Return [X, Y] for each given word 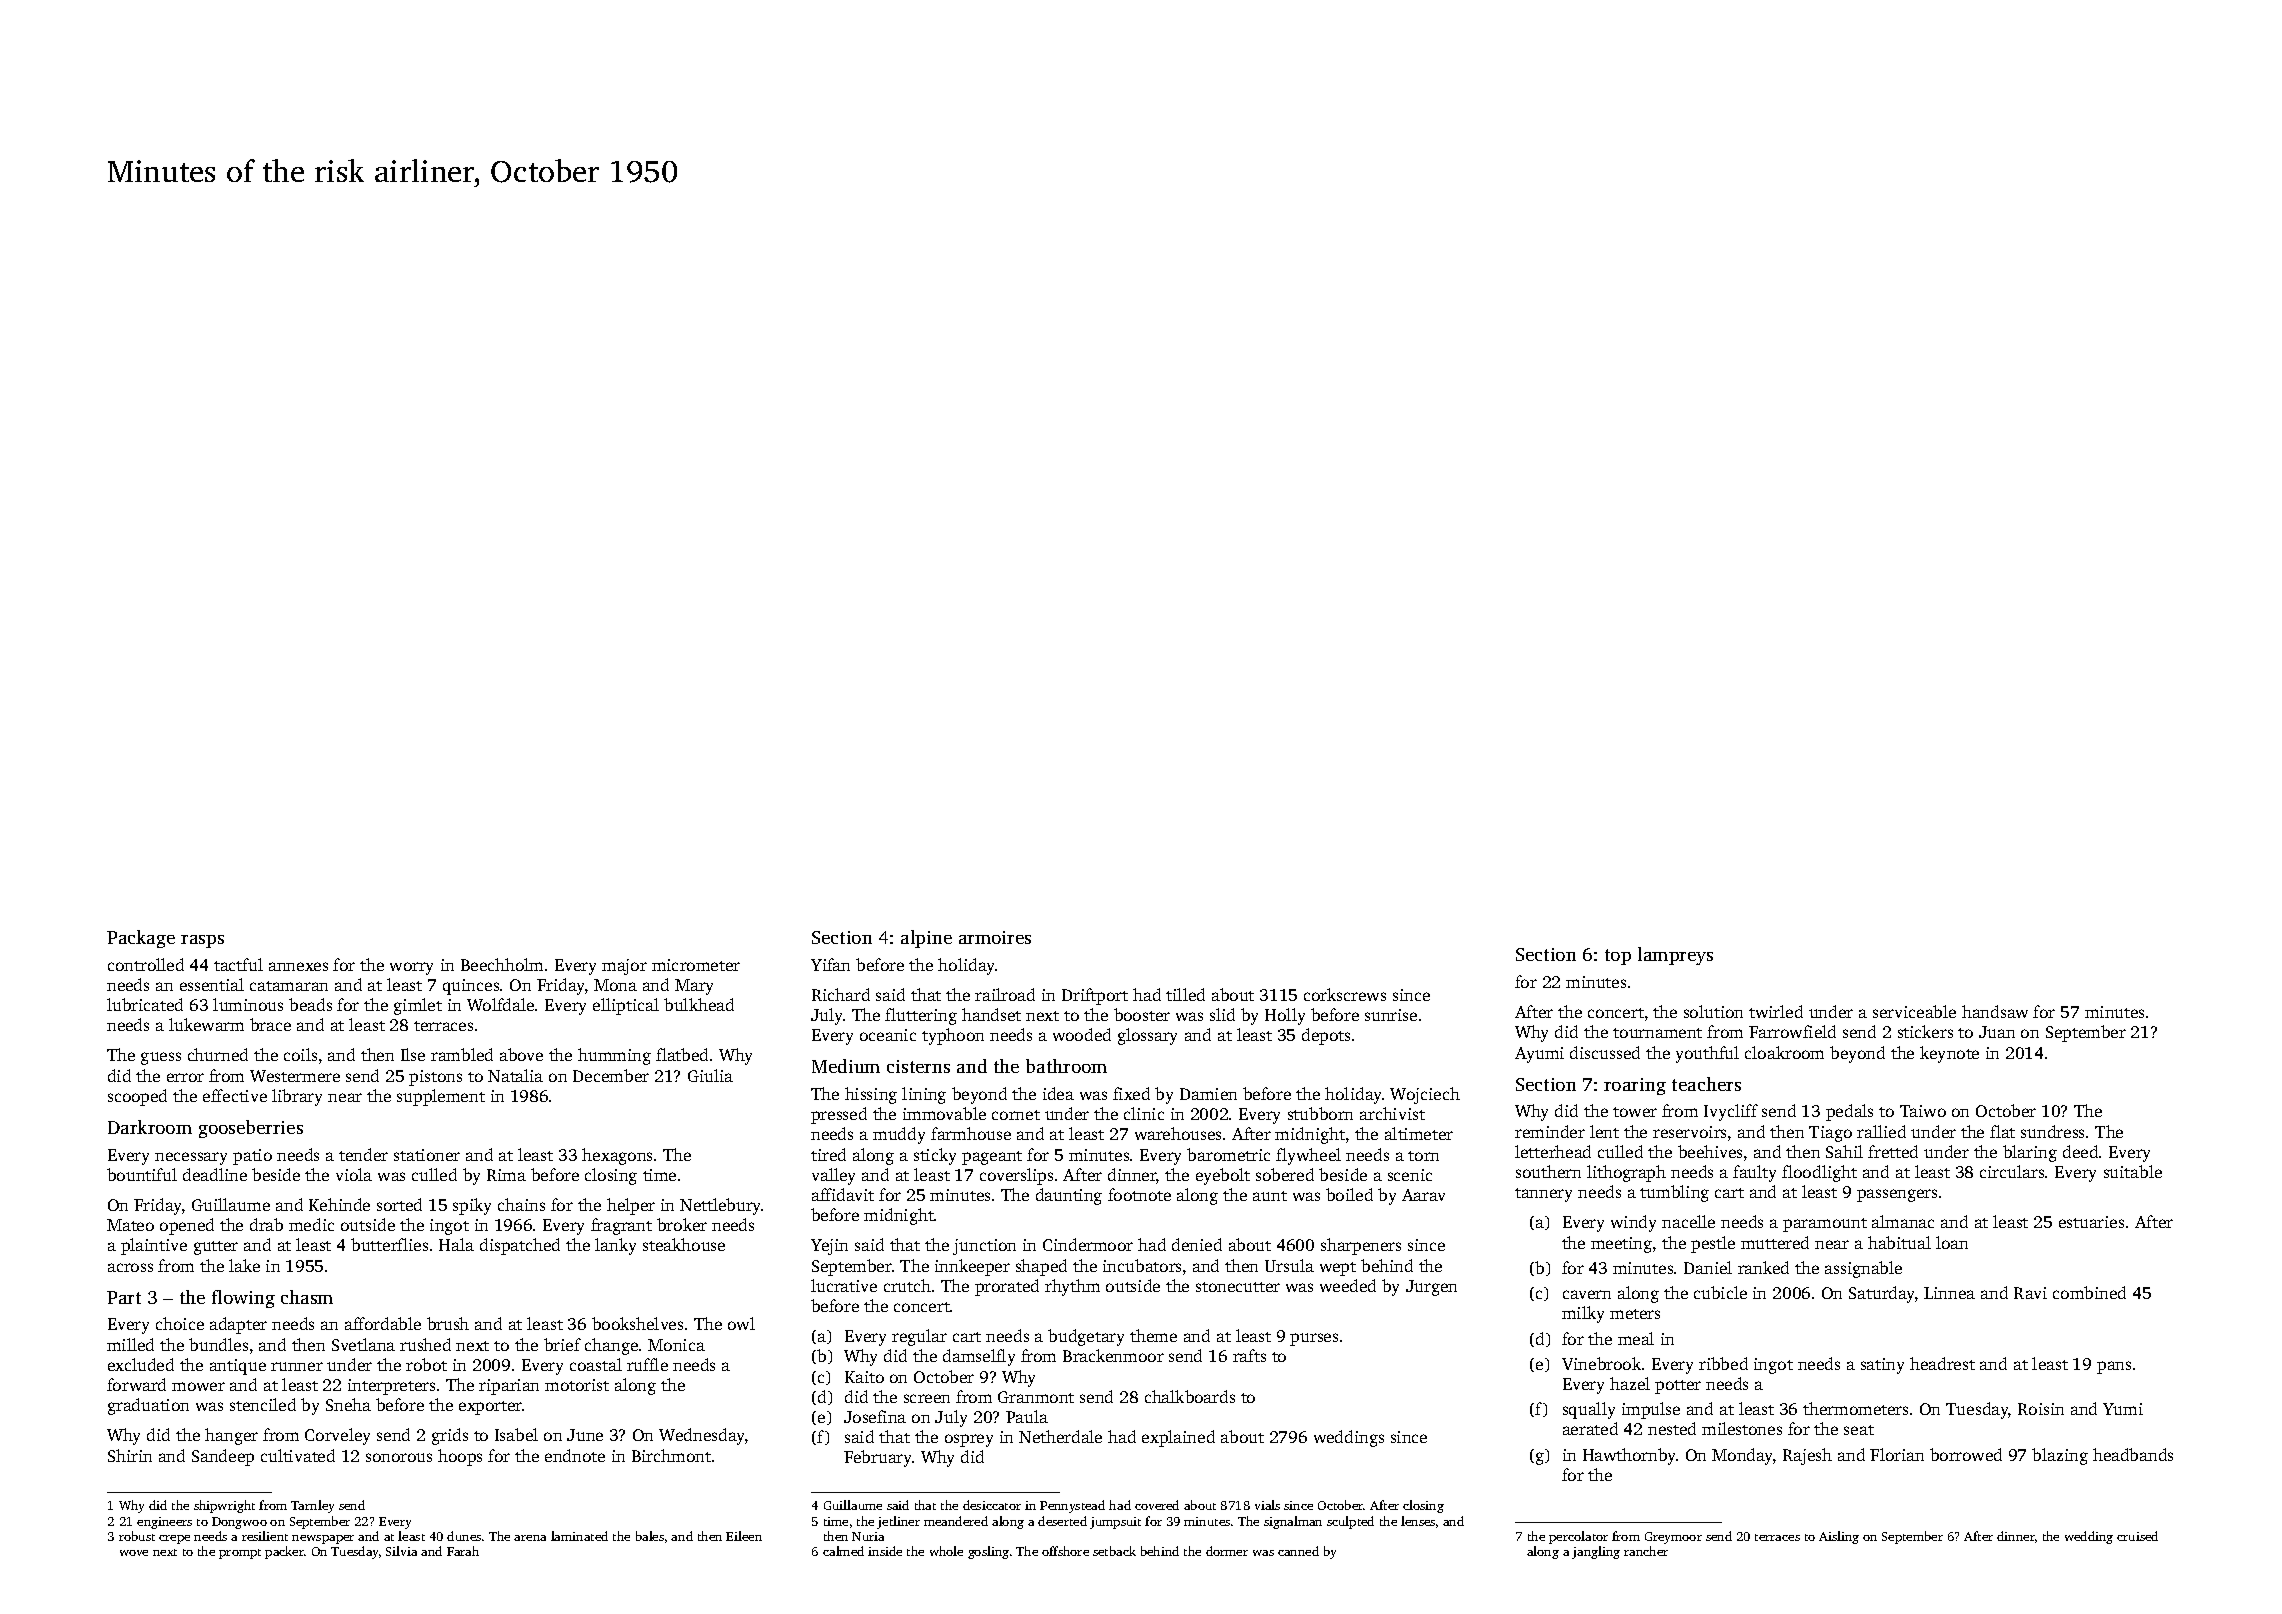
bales [650, 1536]
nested [1672, 1428]
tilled [1185, 994]
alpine [926, 939]
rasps [202, 941]
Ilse [413, 1054]
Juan [1997, 1032]
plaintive [154, 1246]
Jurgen [1431, 1288]
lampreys [1675, 956]
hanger [231, 1436]
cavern [1587, 1294]
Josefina [875, 1416]
